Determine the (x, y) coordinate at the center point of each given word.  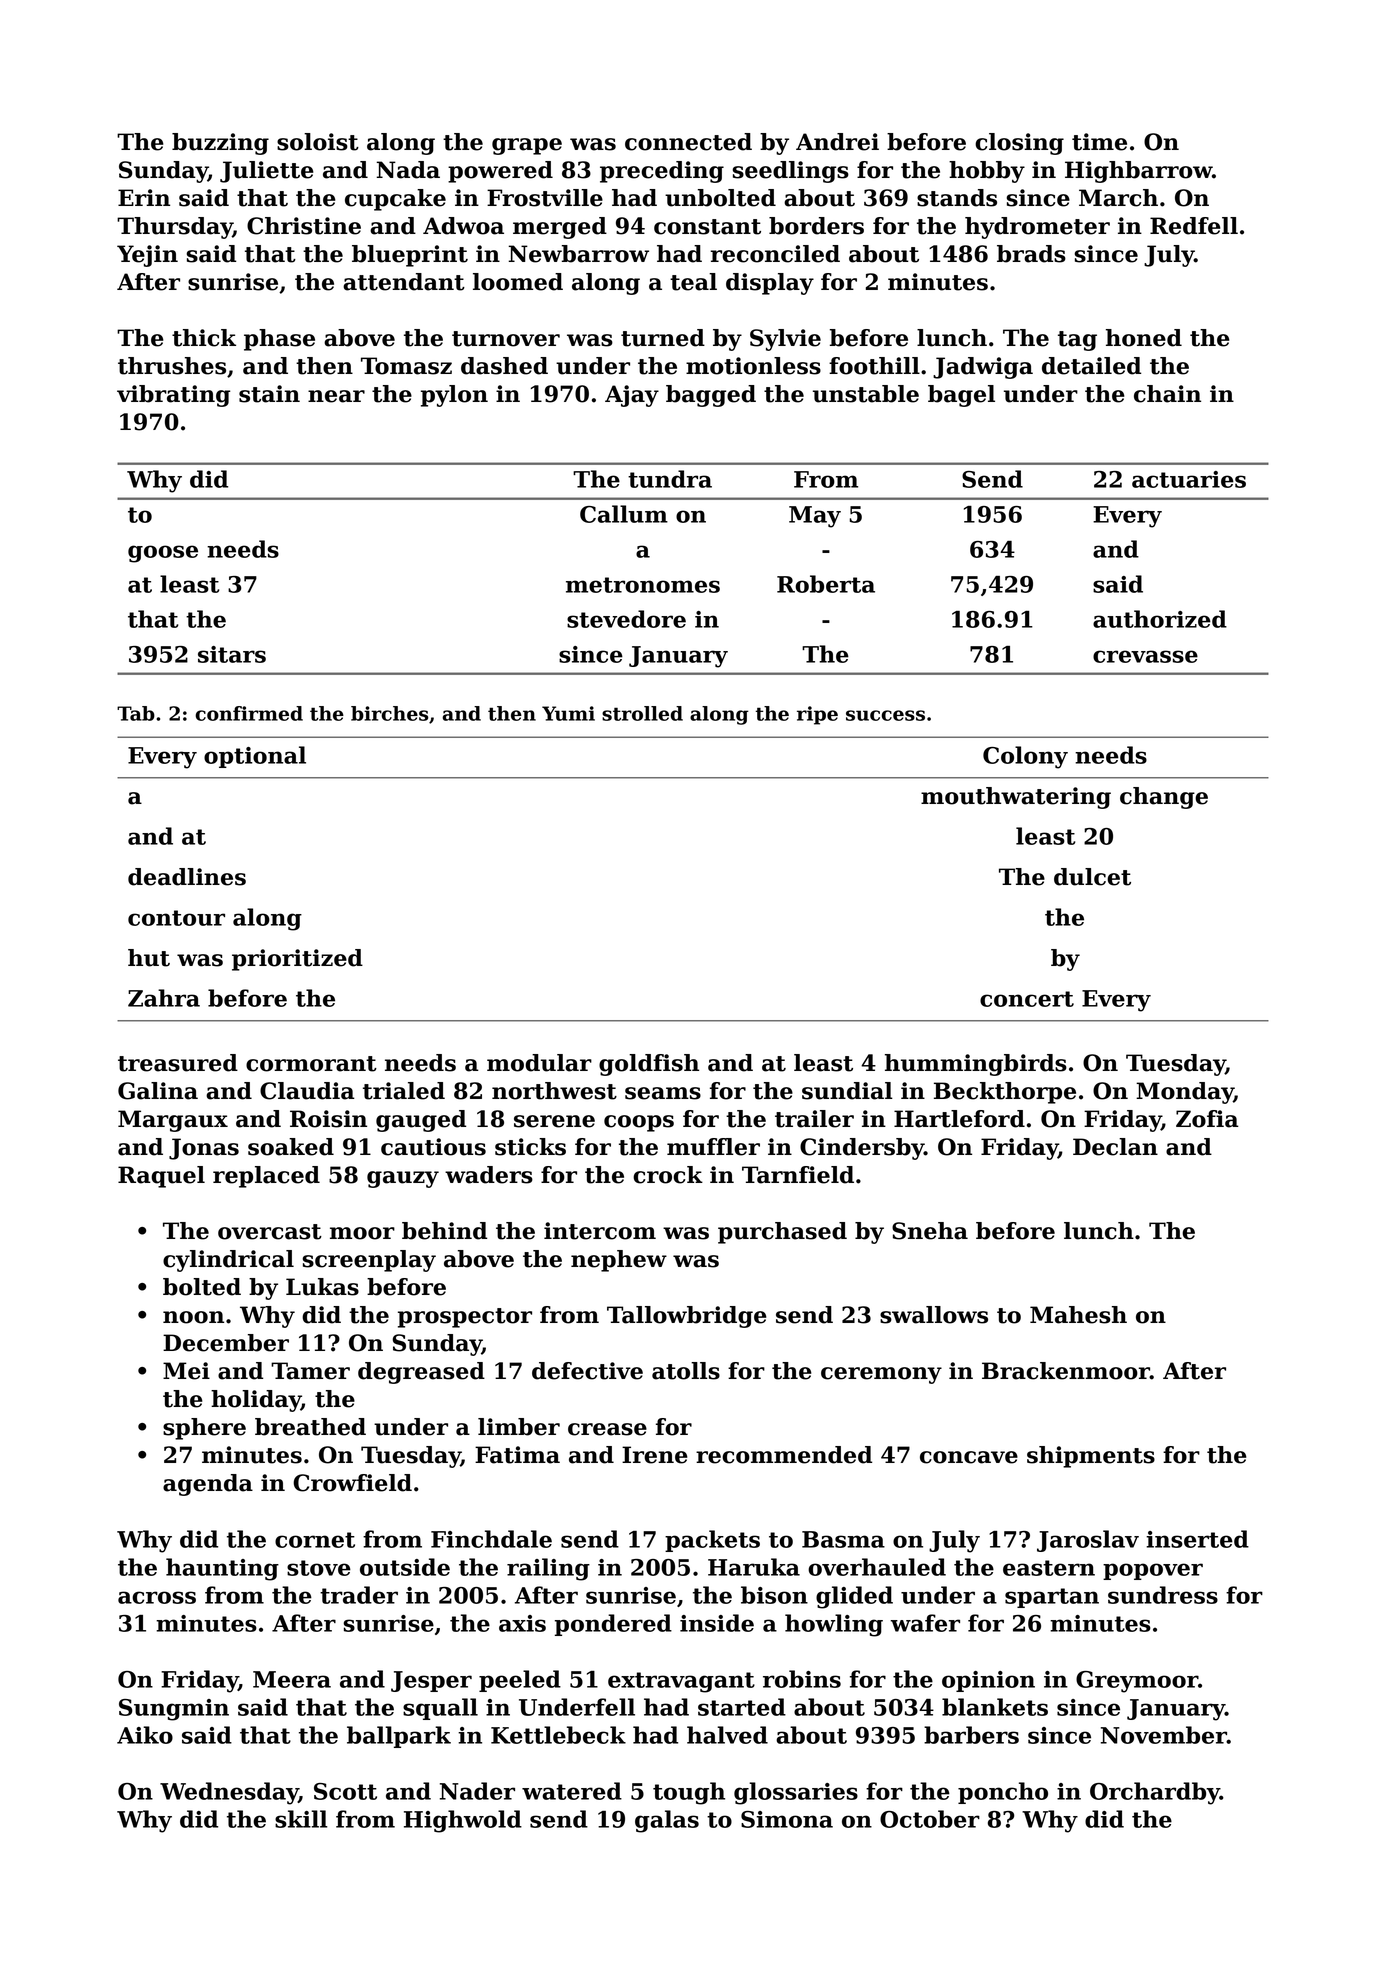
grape (527, 146)
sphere (204, 1429)
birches (389, 713)
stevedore (626, 619)
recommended (784, 1455)
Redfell (1194, 226)
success (885, 715)
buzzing (220, 144)
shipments (1091, 1457)
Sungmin (174, 1710)
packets (712, 1541)
